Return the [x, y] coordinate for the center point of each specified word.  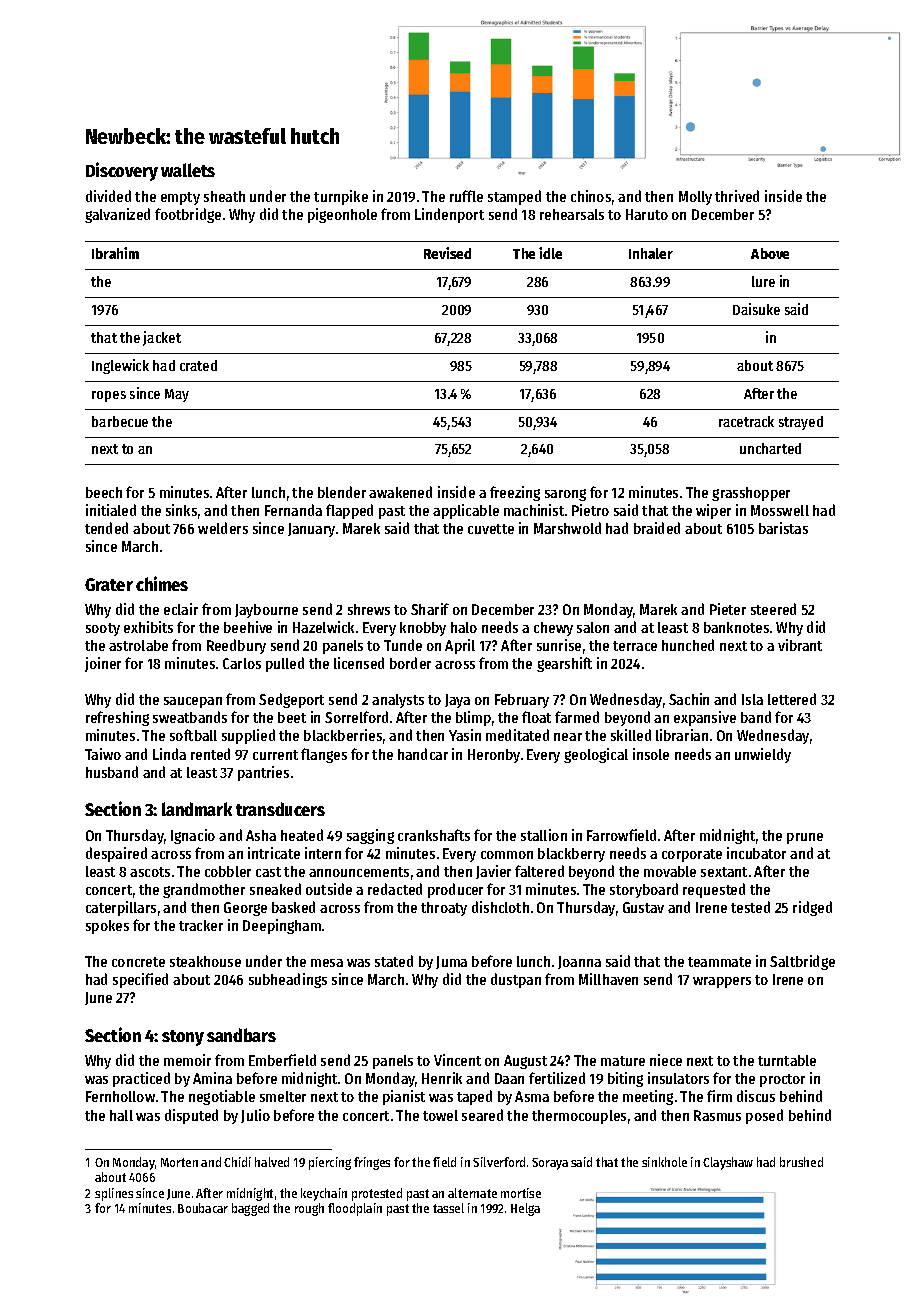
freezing [515, 493]
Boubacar [203, 1208]
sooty [103, 629]
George [245, 909]
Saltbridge [802, 962]
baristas [783, 528]
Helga [525, 1209]
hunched [688, 645]
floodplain [355, 1209]
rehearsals [572, 214]
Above [770, 253]
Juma [451, 962]
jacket [162, 338]
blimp [473, 718]
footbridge [188, 215]
